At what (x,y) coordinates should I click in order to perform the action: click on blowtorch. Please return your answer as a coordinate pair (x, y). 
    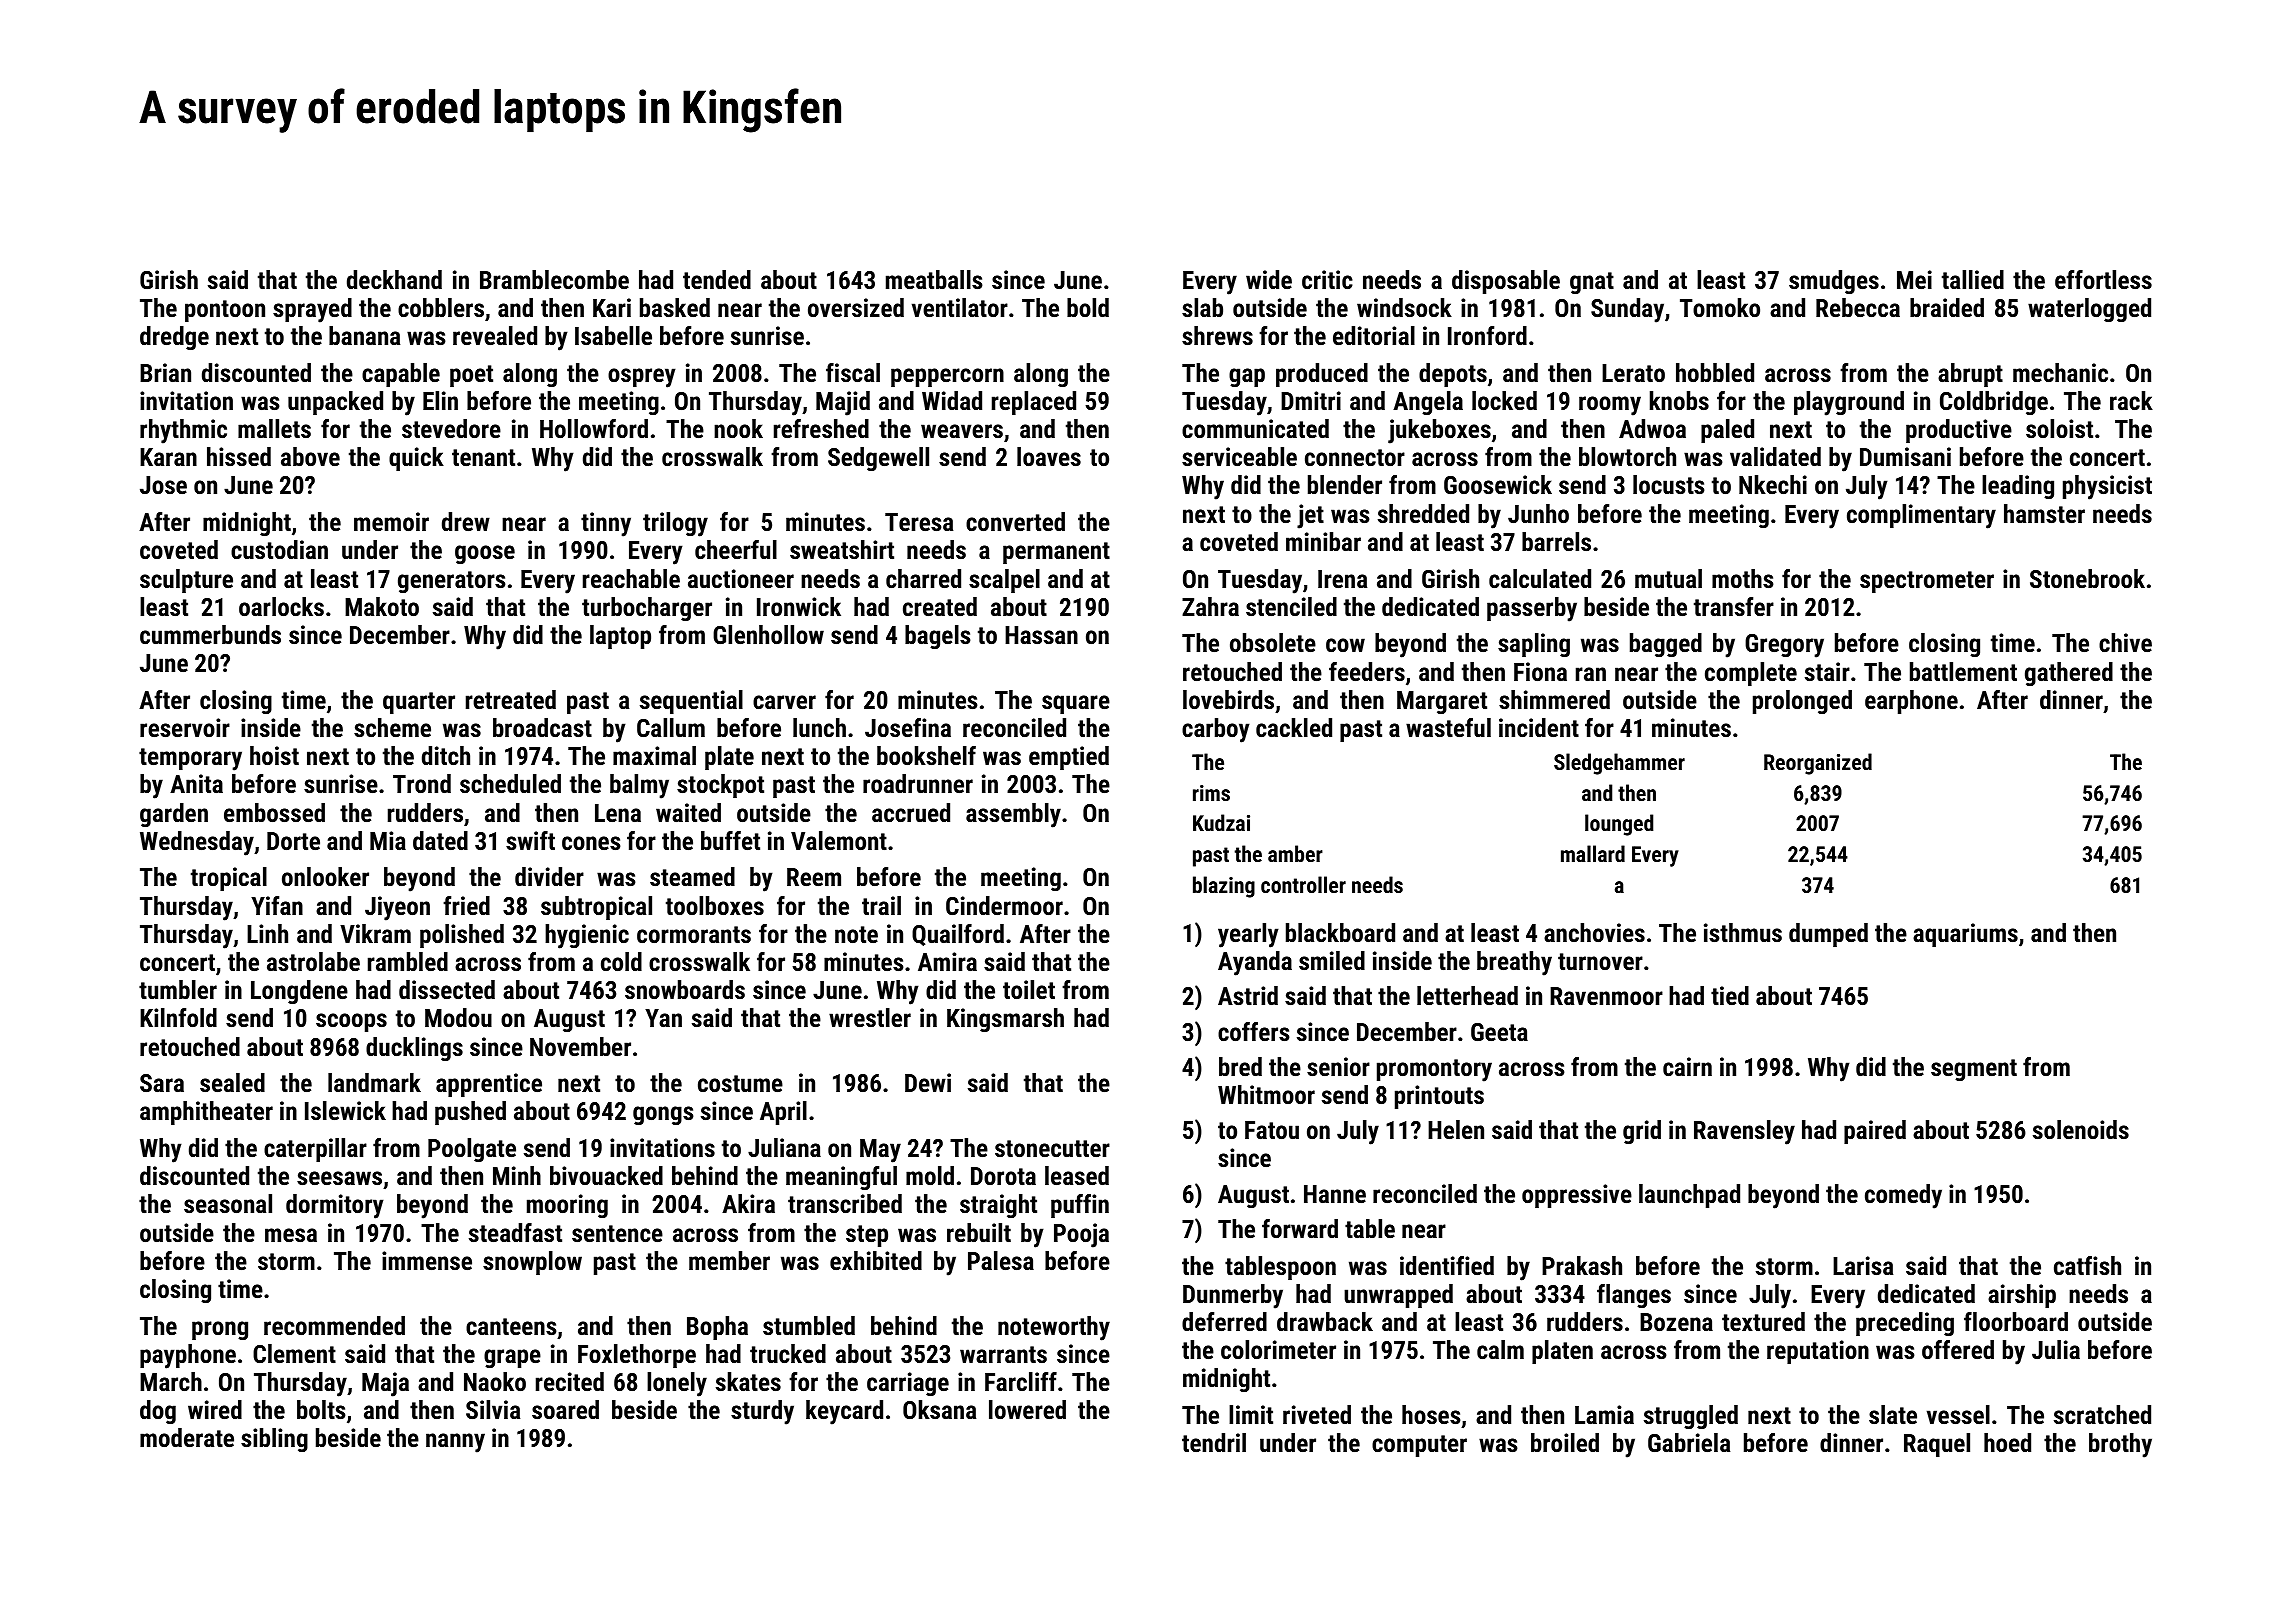
    Looking at the image, I should click on (1627, 456).
